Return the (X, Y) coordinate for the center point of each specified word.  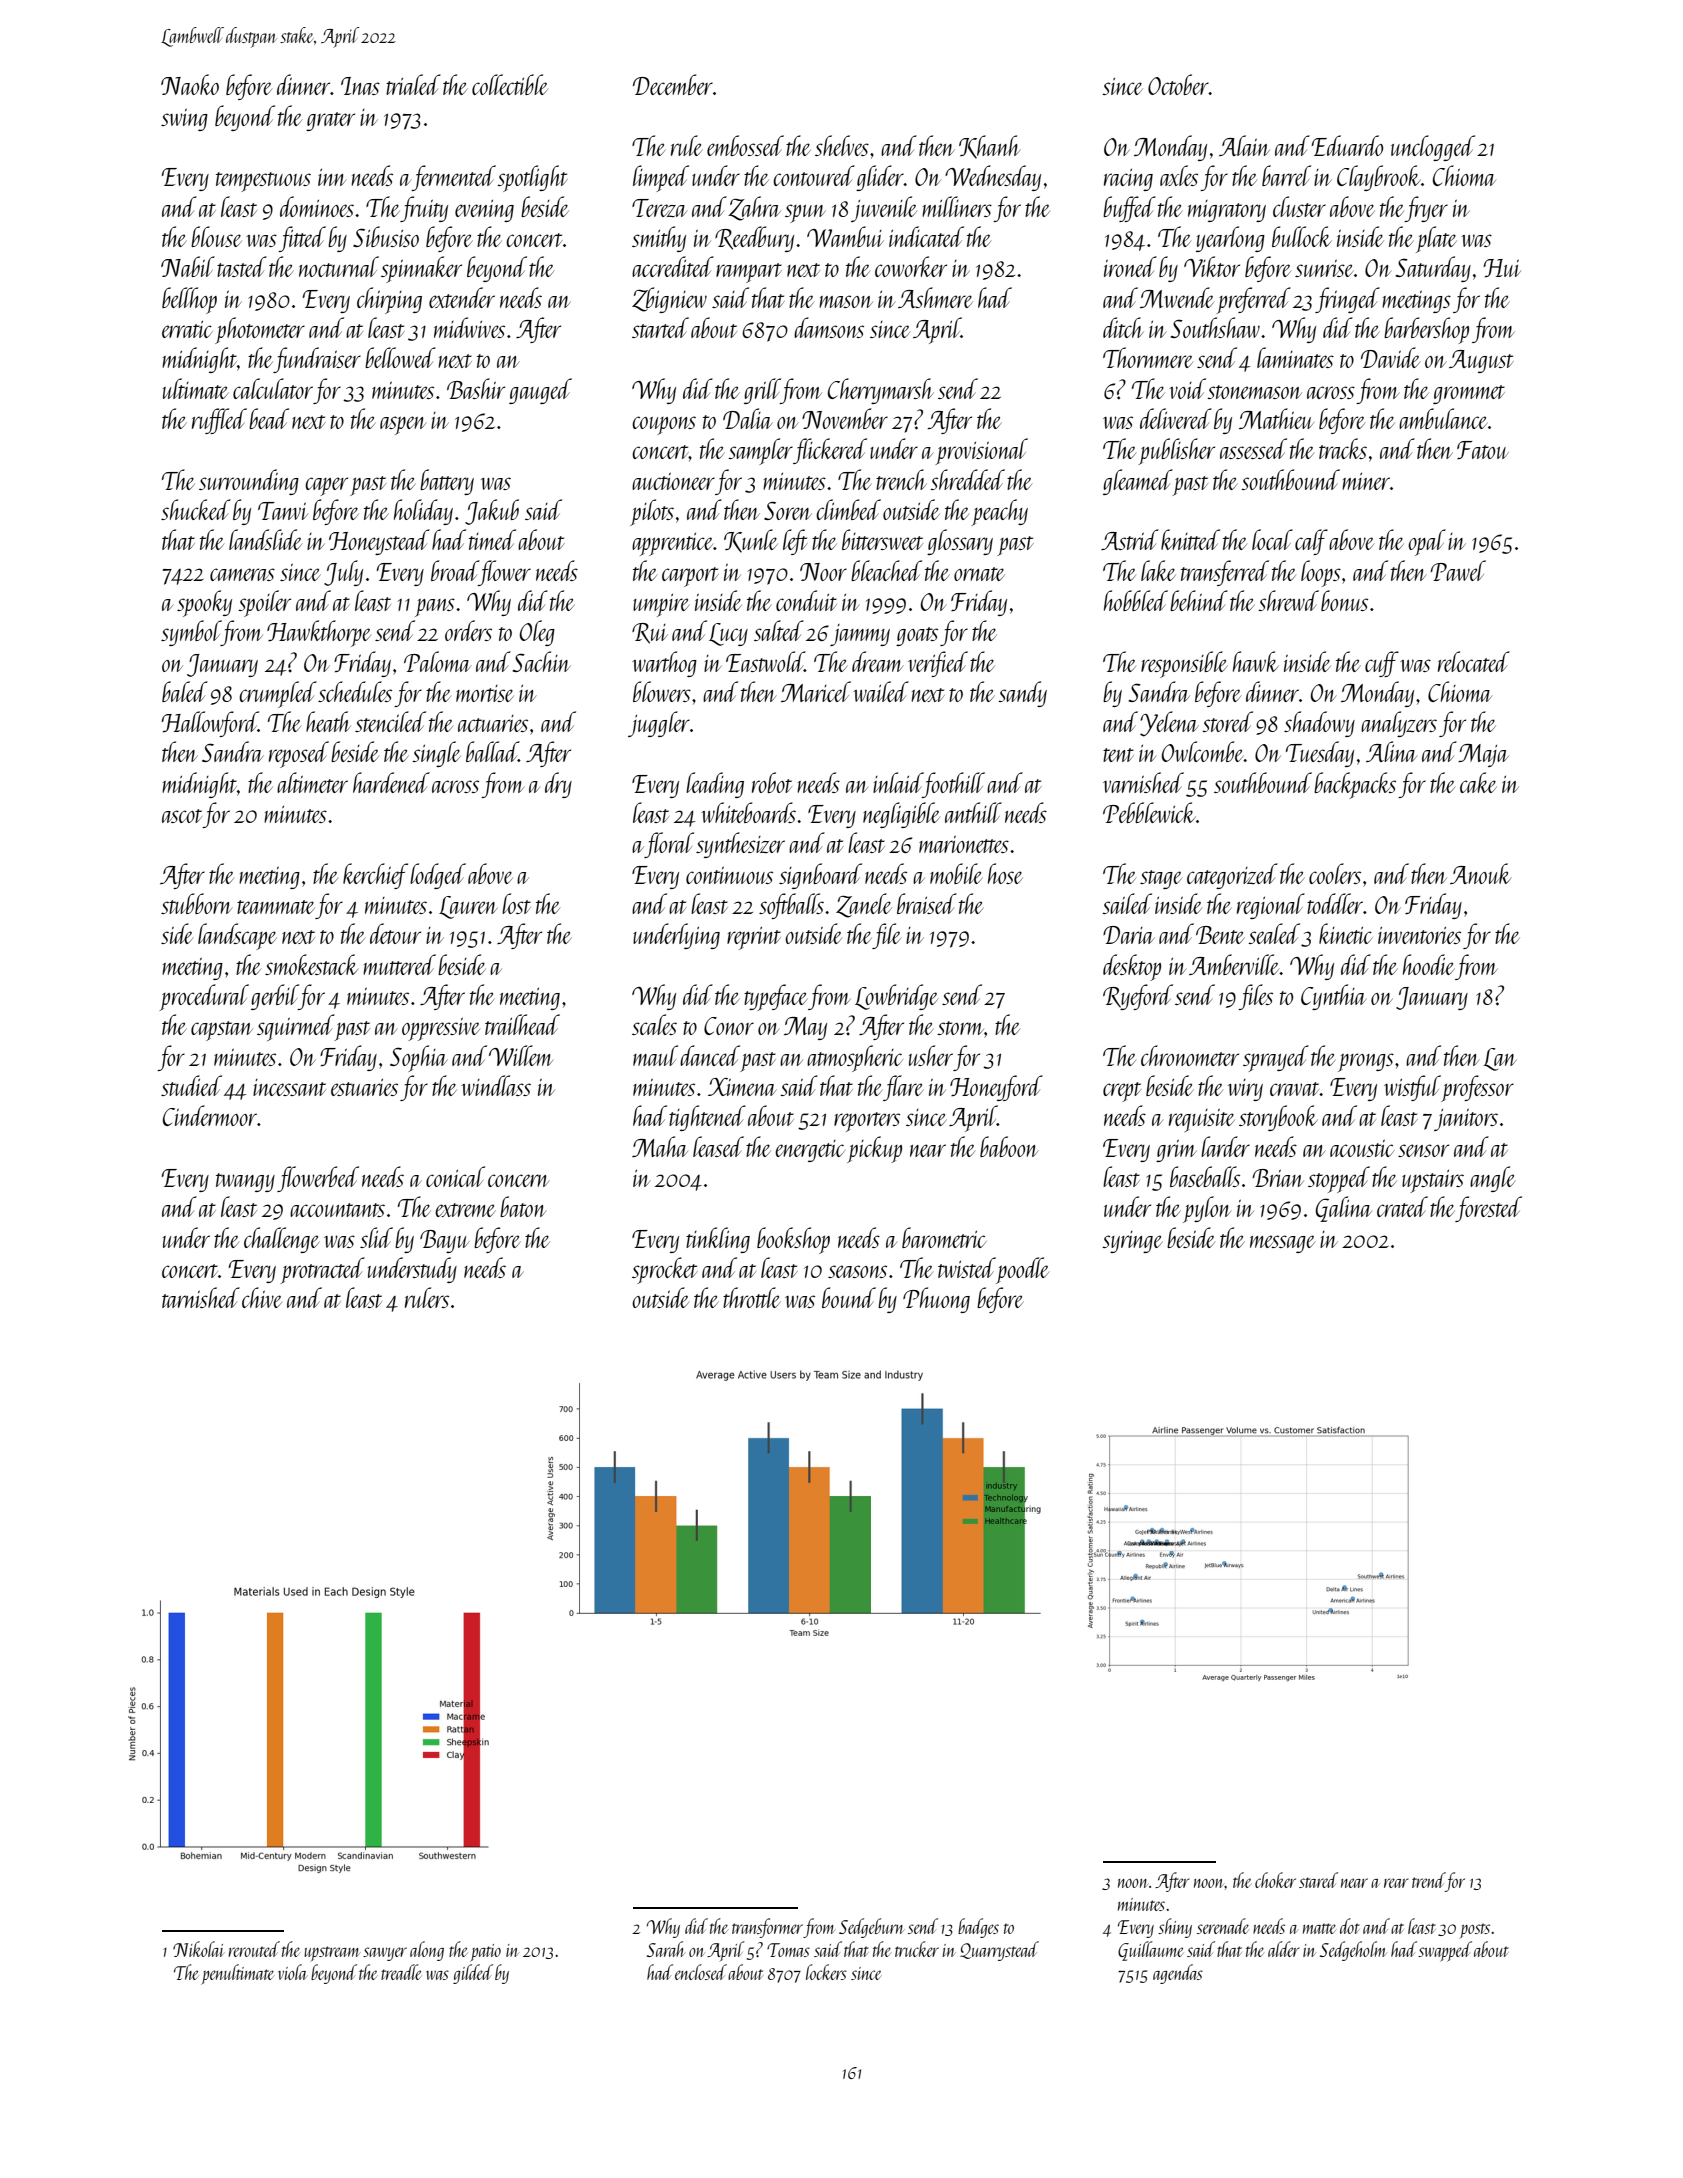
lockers (826, 1972)
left (795, 542)
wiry (1245, 1090)
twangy (245, 1182)
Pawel (1458, 570)
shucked (196, 509)
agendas (1178, 1974)
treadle (401, 1972)
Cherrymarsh (881, 391)
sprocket (665, 1270)
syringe (1132, 1242)
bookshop (793, 1240)
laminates (1295, 357)
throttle (752, 1297)
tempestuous (263, 182)
